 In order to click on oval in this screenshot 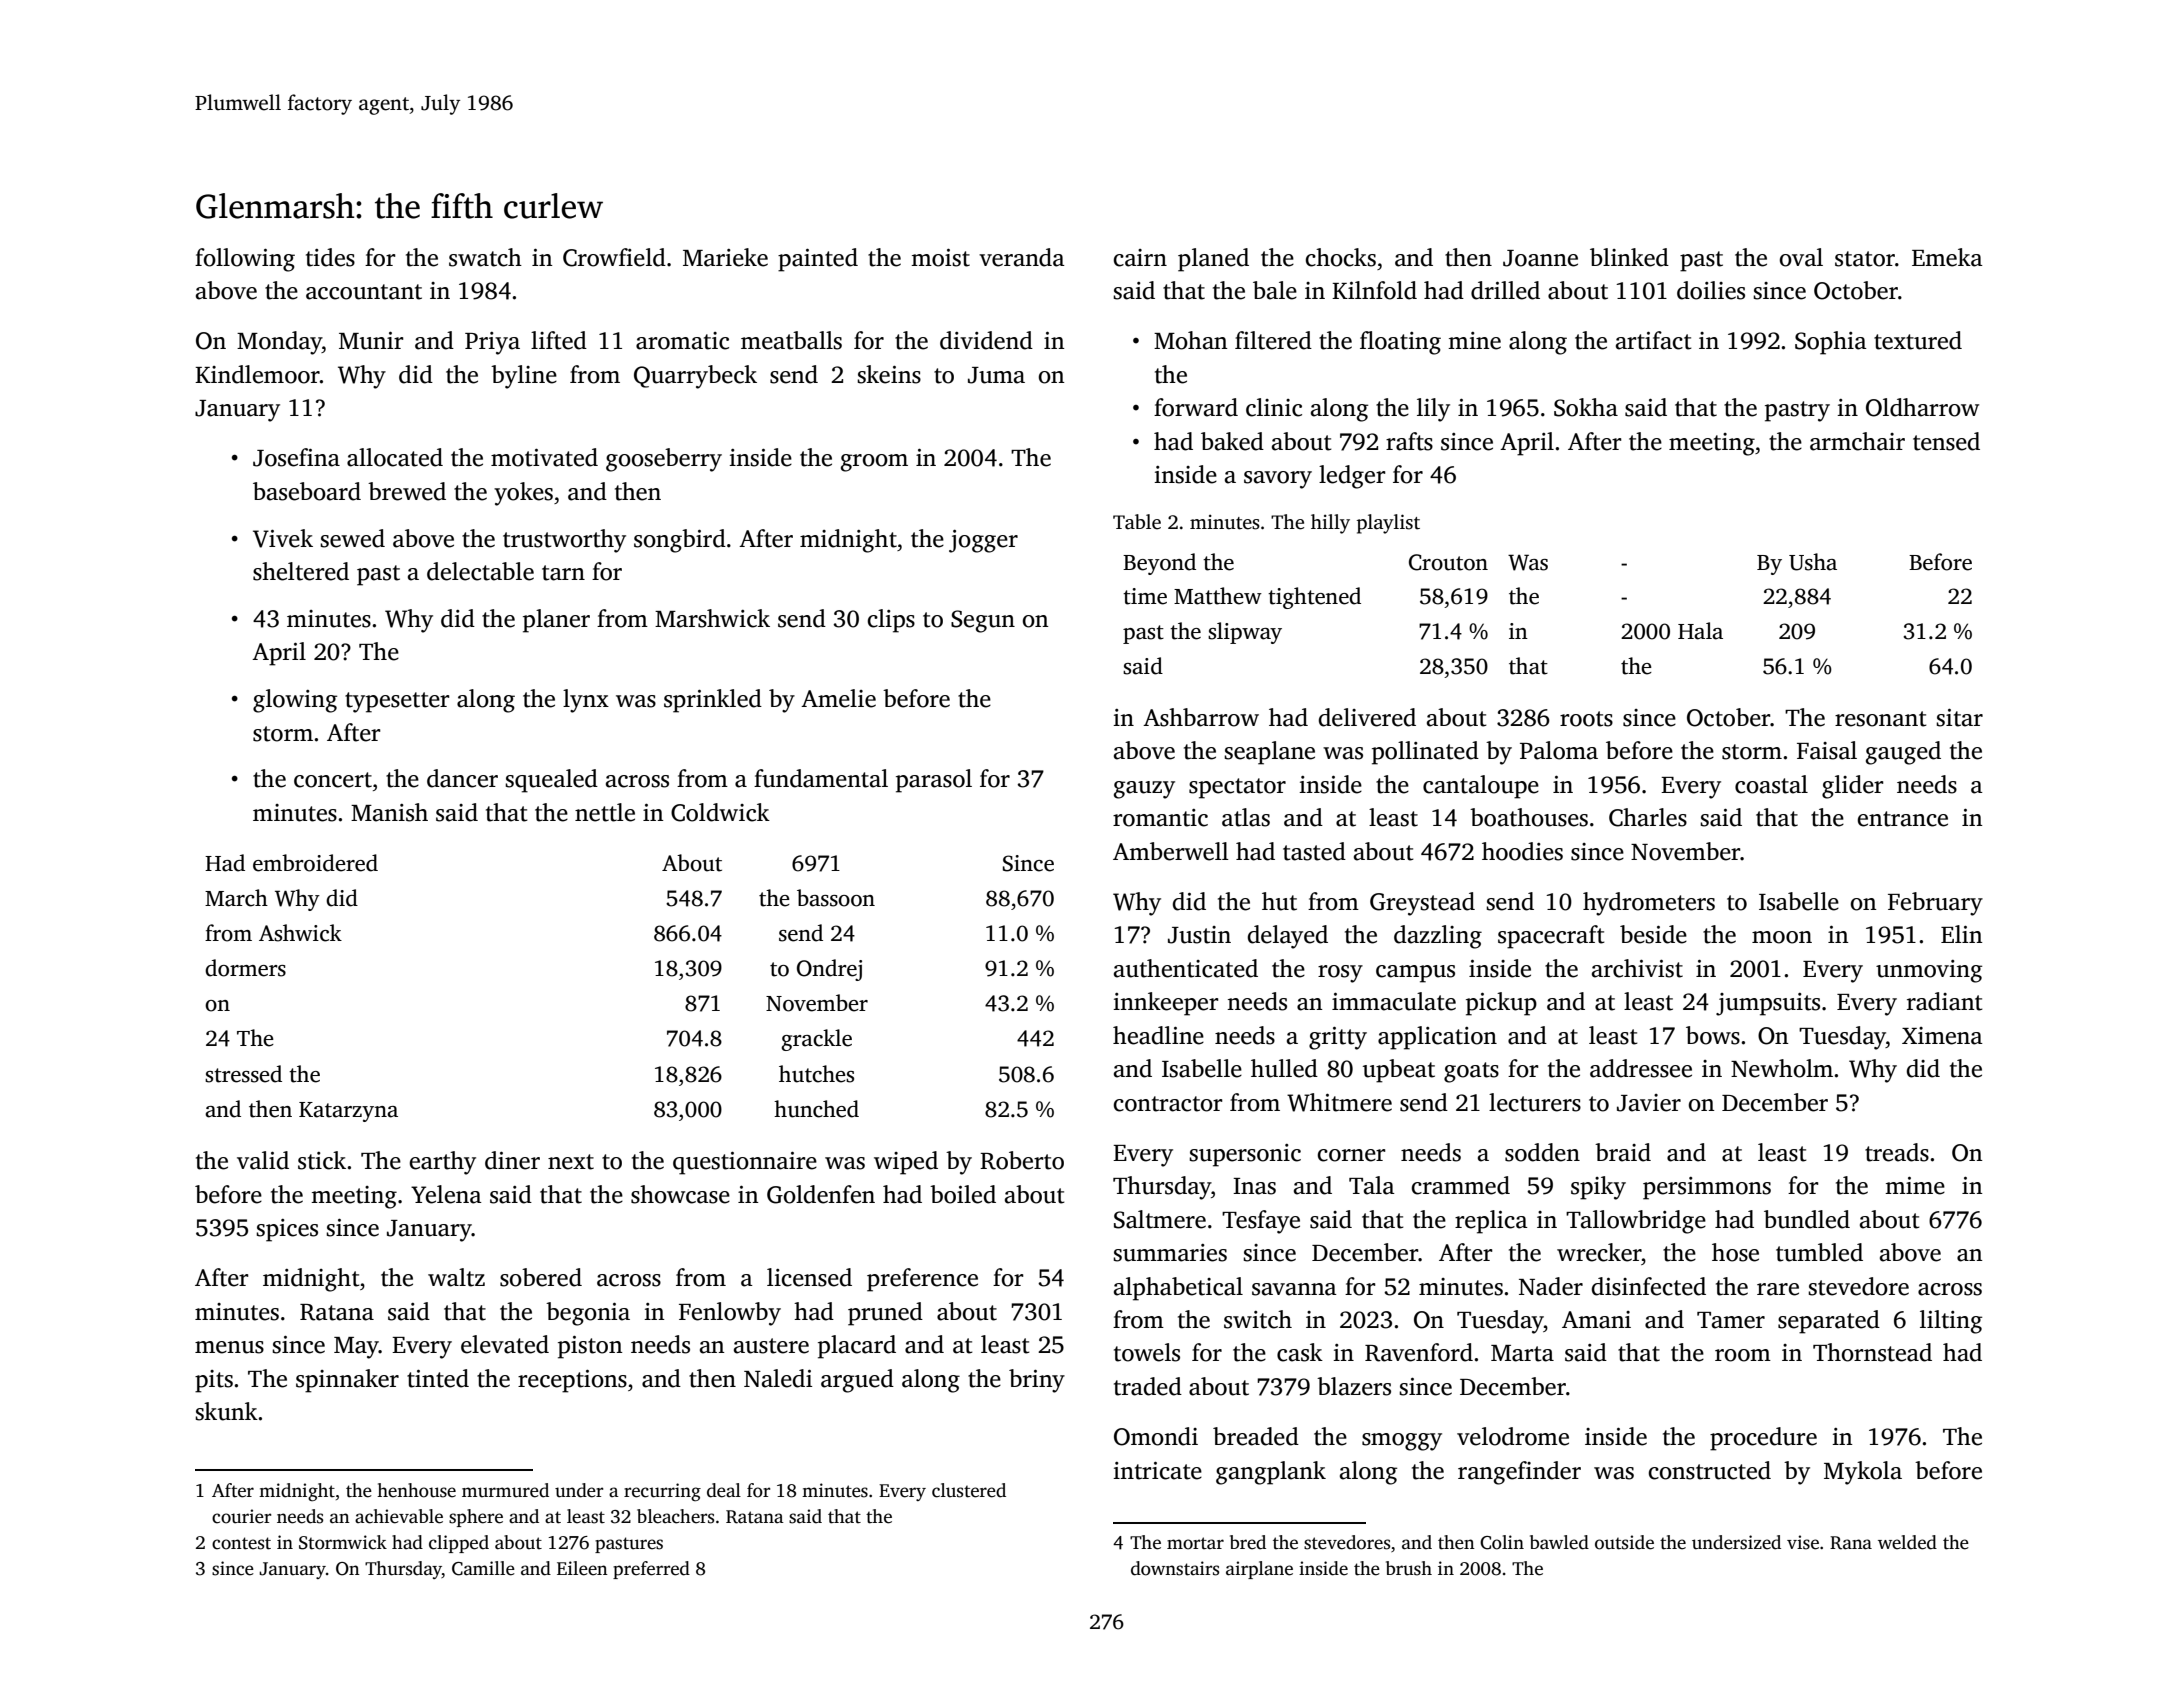, I will do `click(1801, 257)`.
